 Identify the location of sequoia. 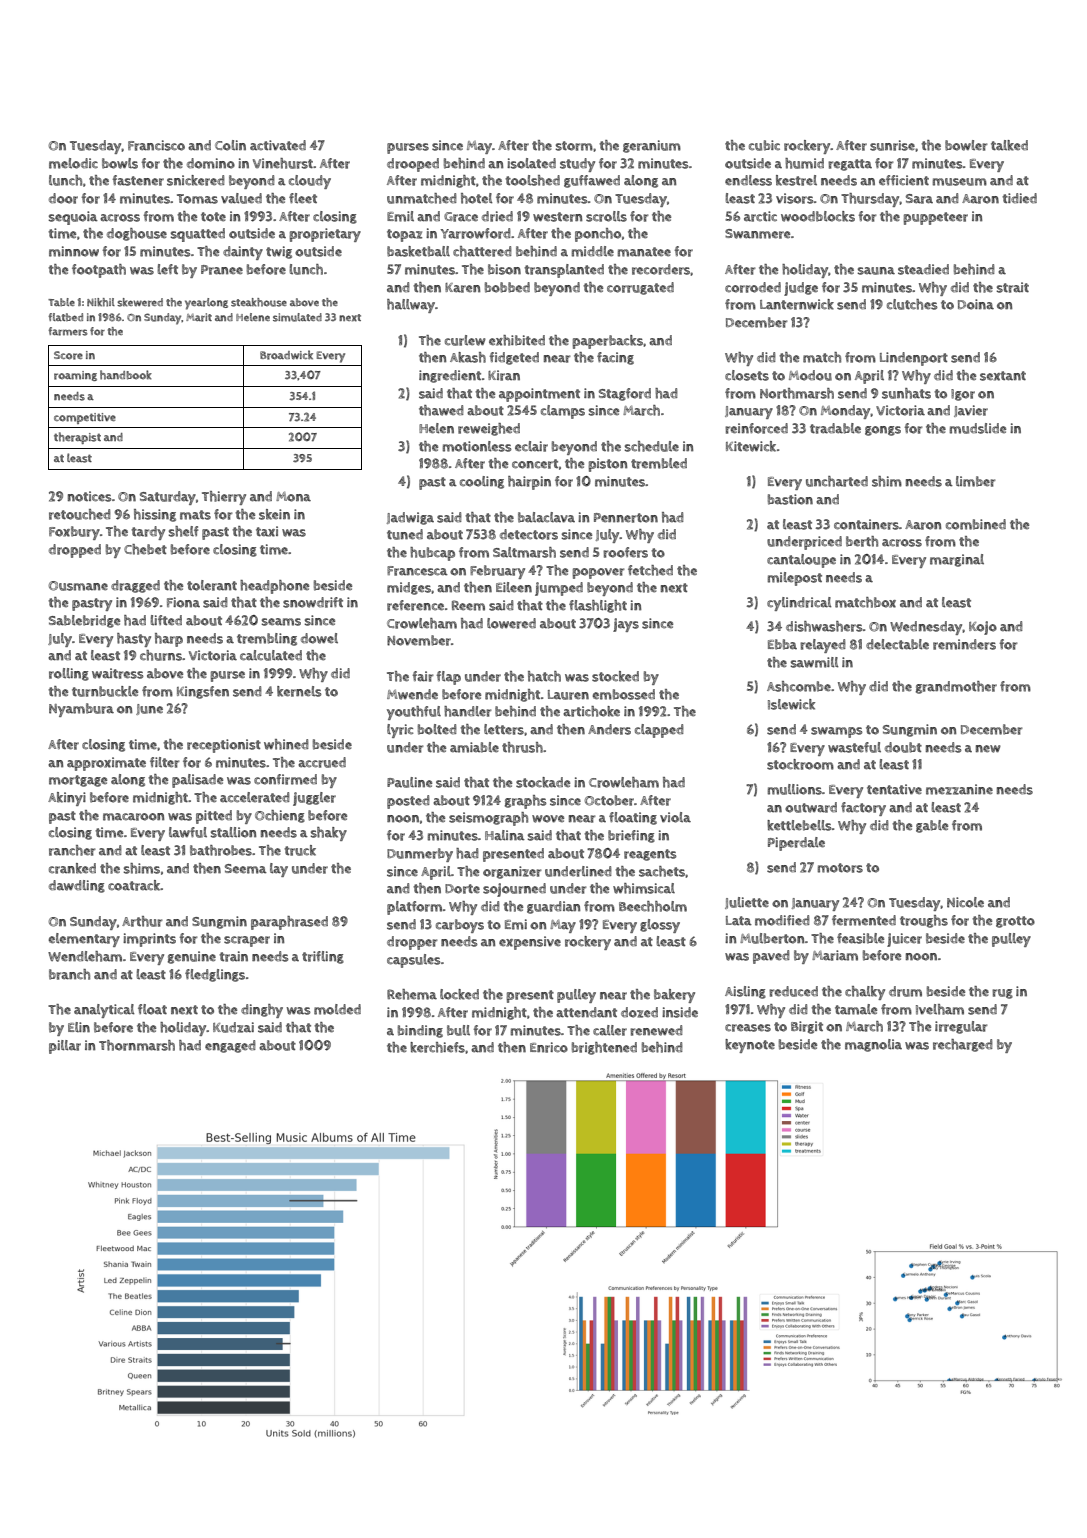
(73, 218).
